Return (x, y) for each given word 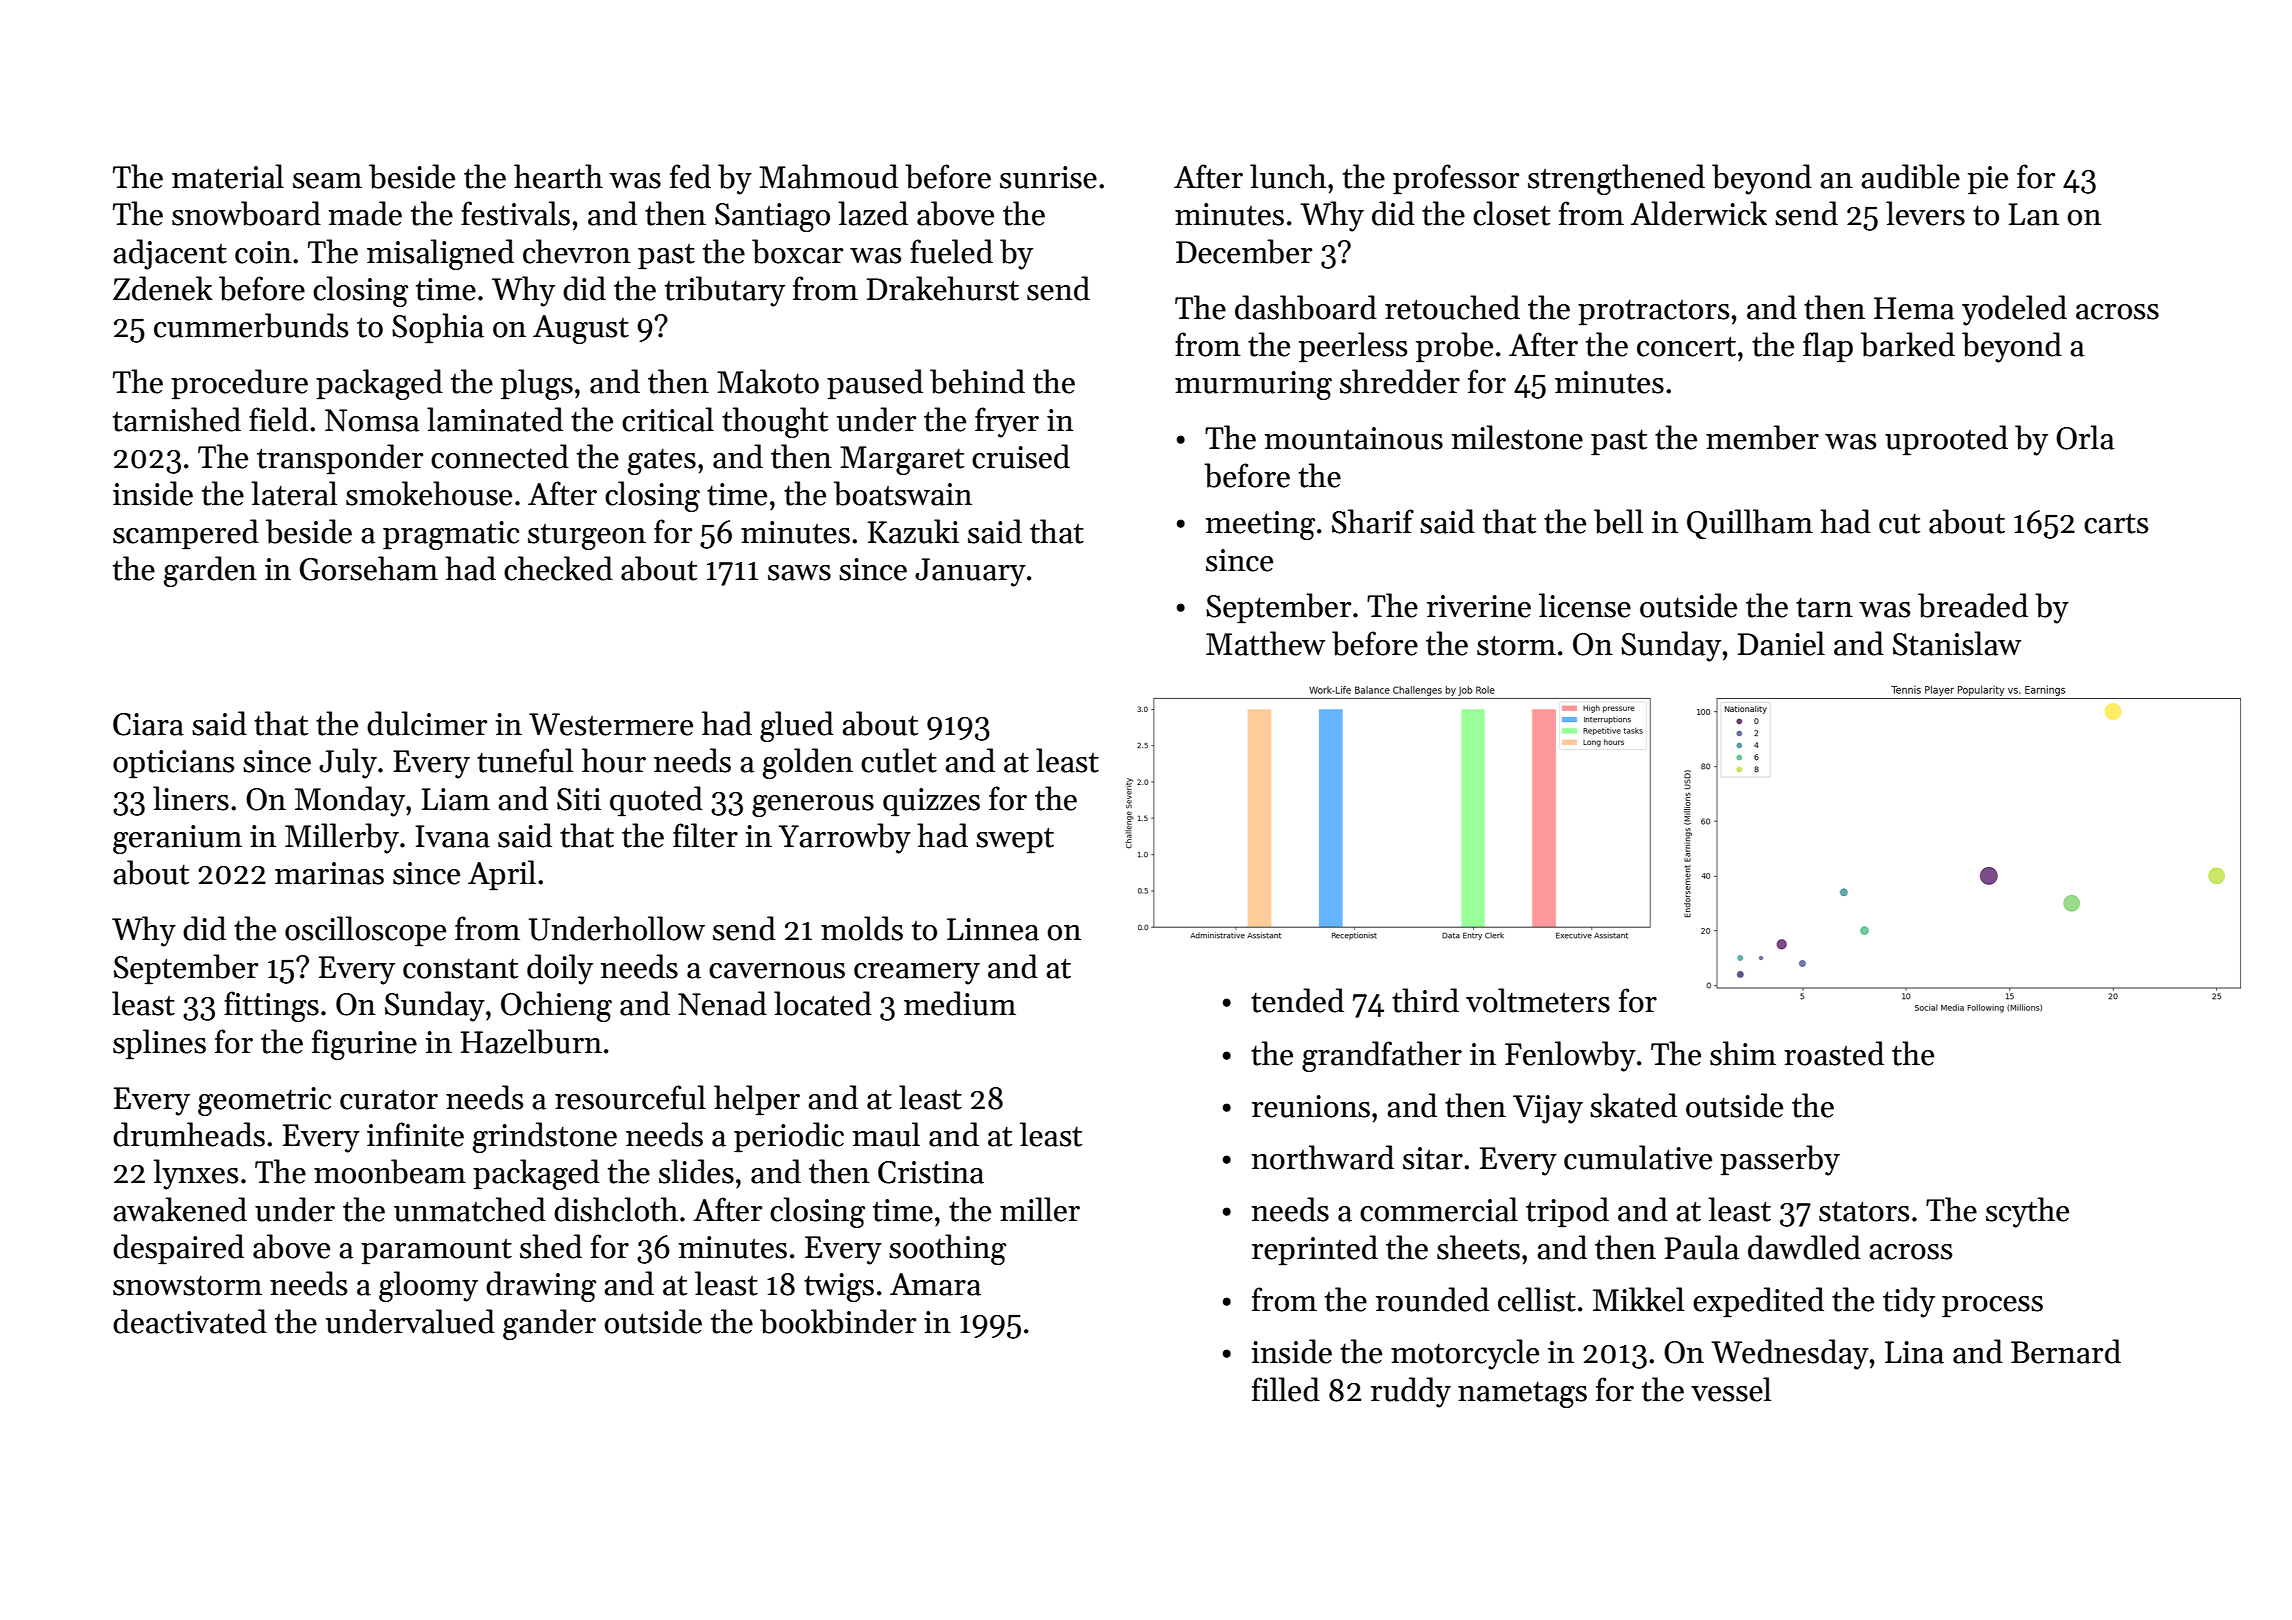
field (278, 419)
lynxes (195, 1174)
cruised (1021, 456)
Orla (2085, 437)
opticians (173, 764)
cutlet (899, 760)
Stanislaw (1957, 643)
